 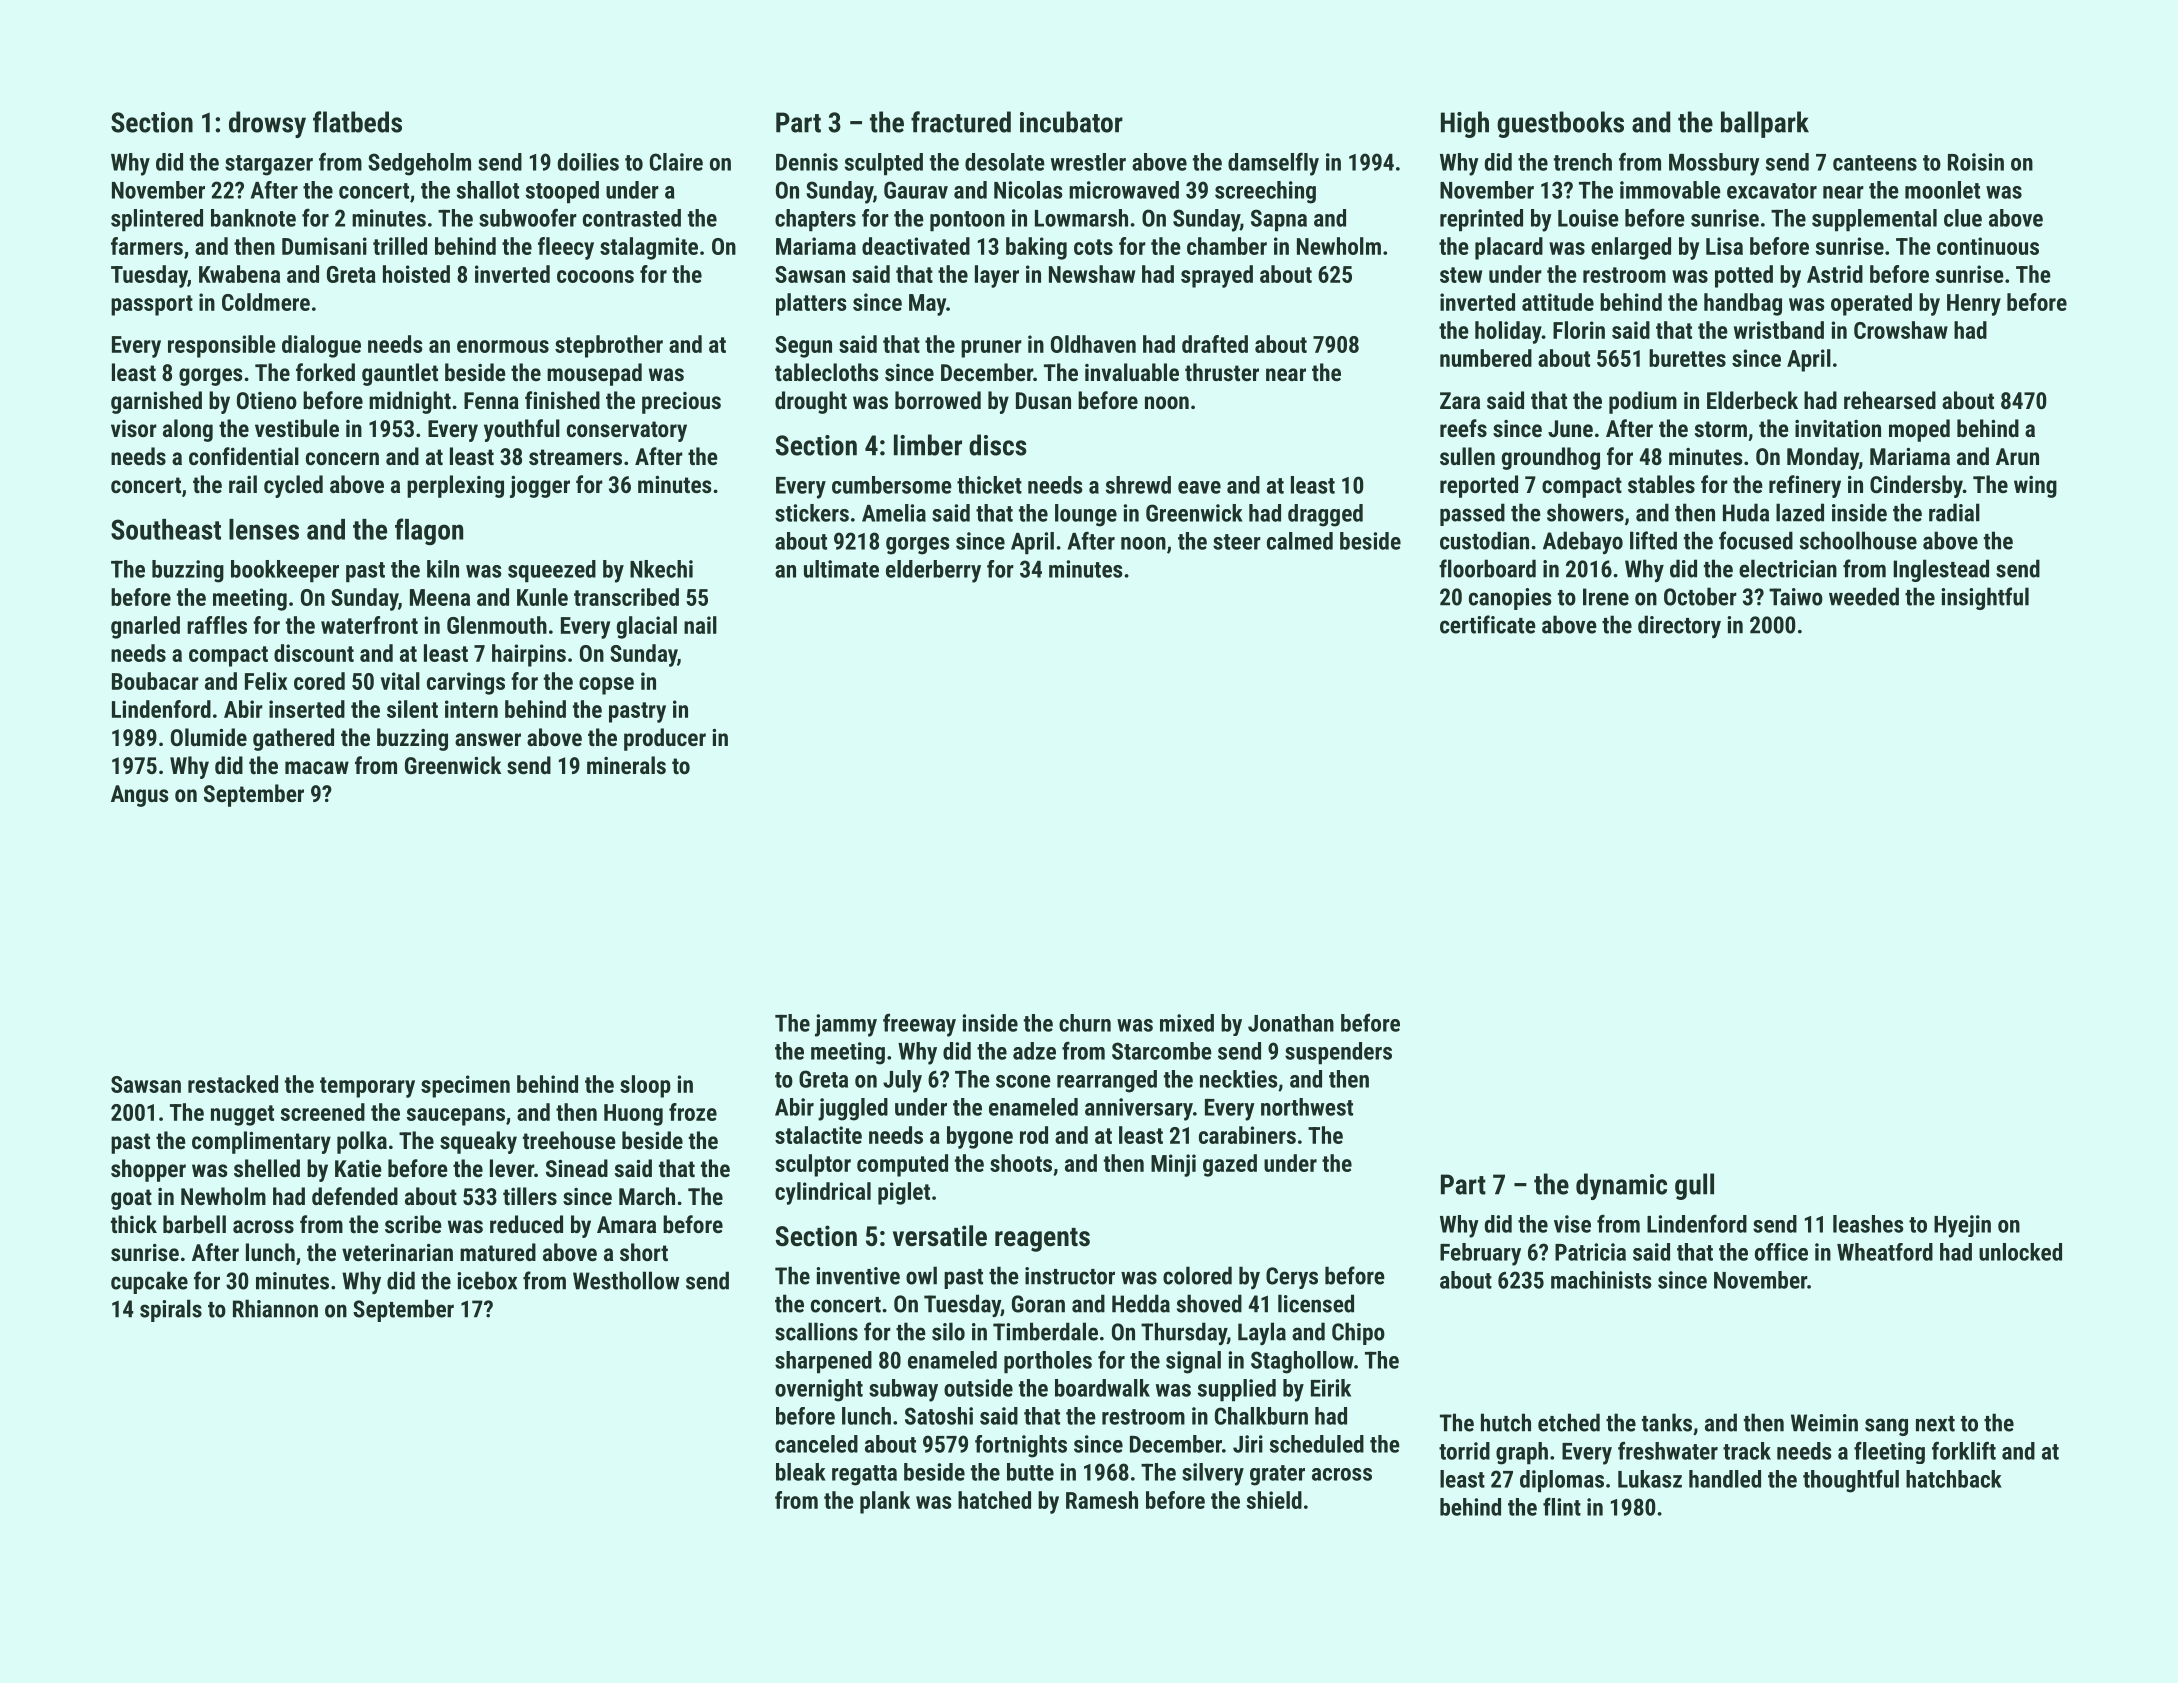 What do you see at coordinates (357, 122) in the document?
I see `flatbeds` at bounding box center [357, 122].
